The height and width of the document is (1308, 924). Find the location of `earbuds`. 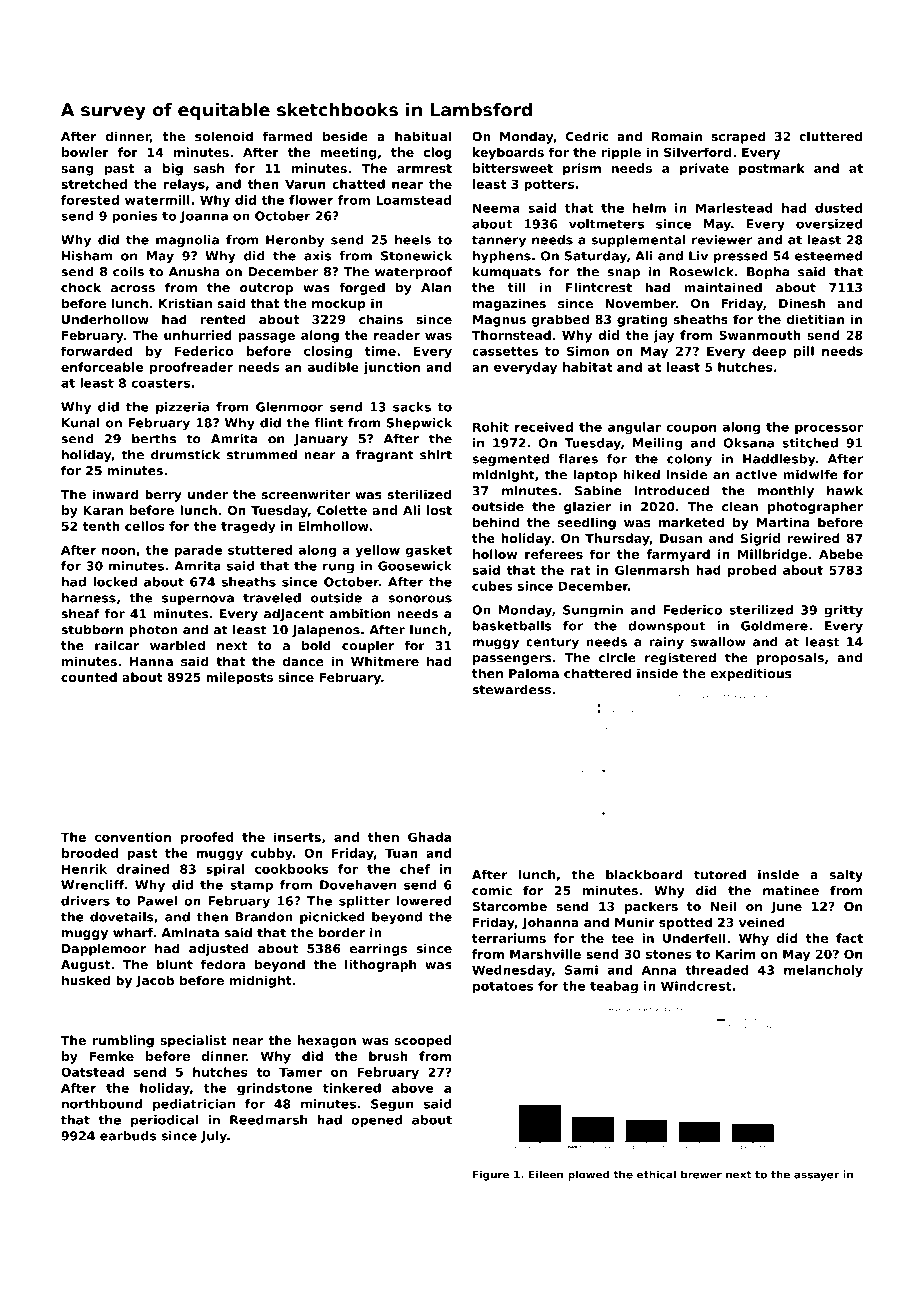

earbuds is located at coordinates (128, 1136).
